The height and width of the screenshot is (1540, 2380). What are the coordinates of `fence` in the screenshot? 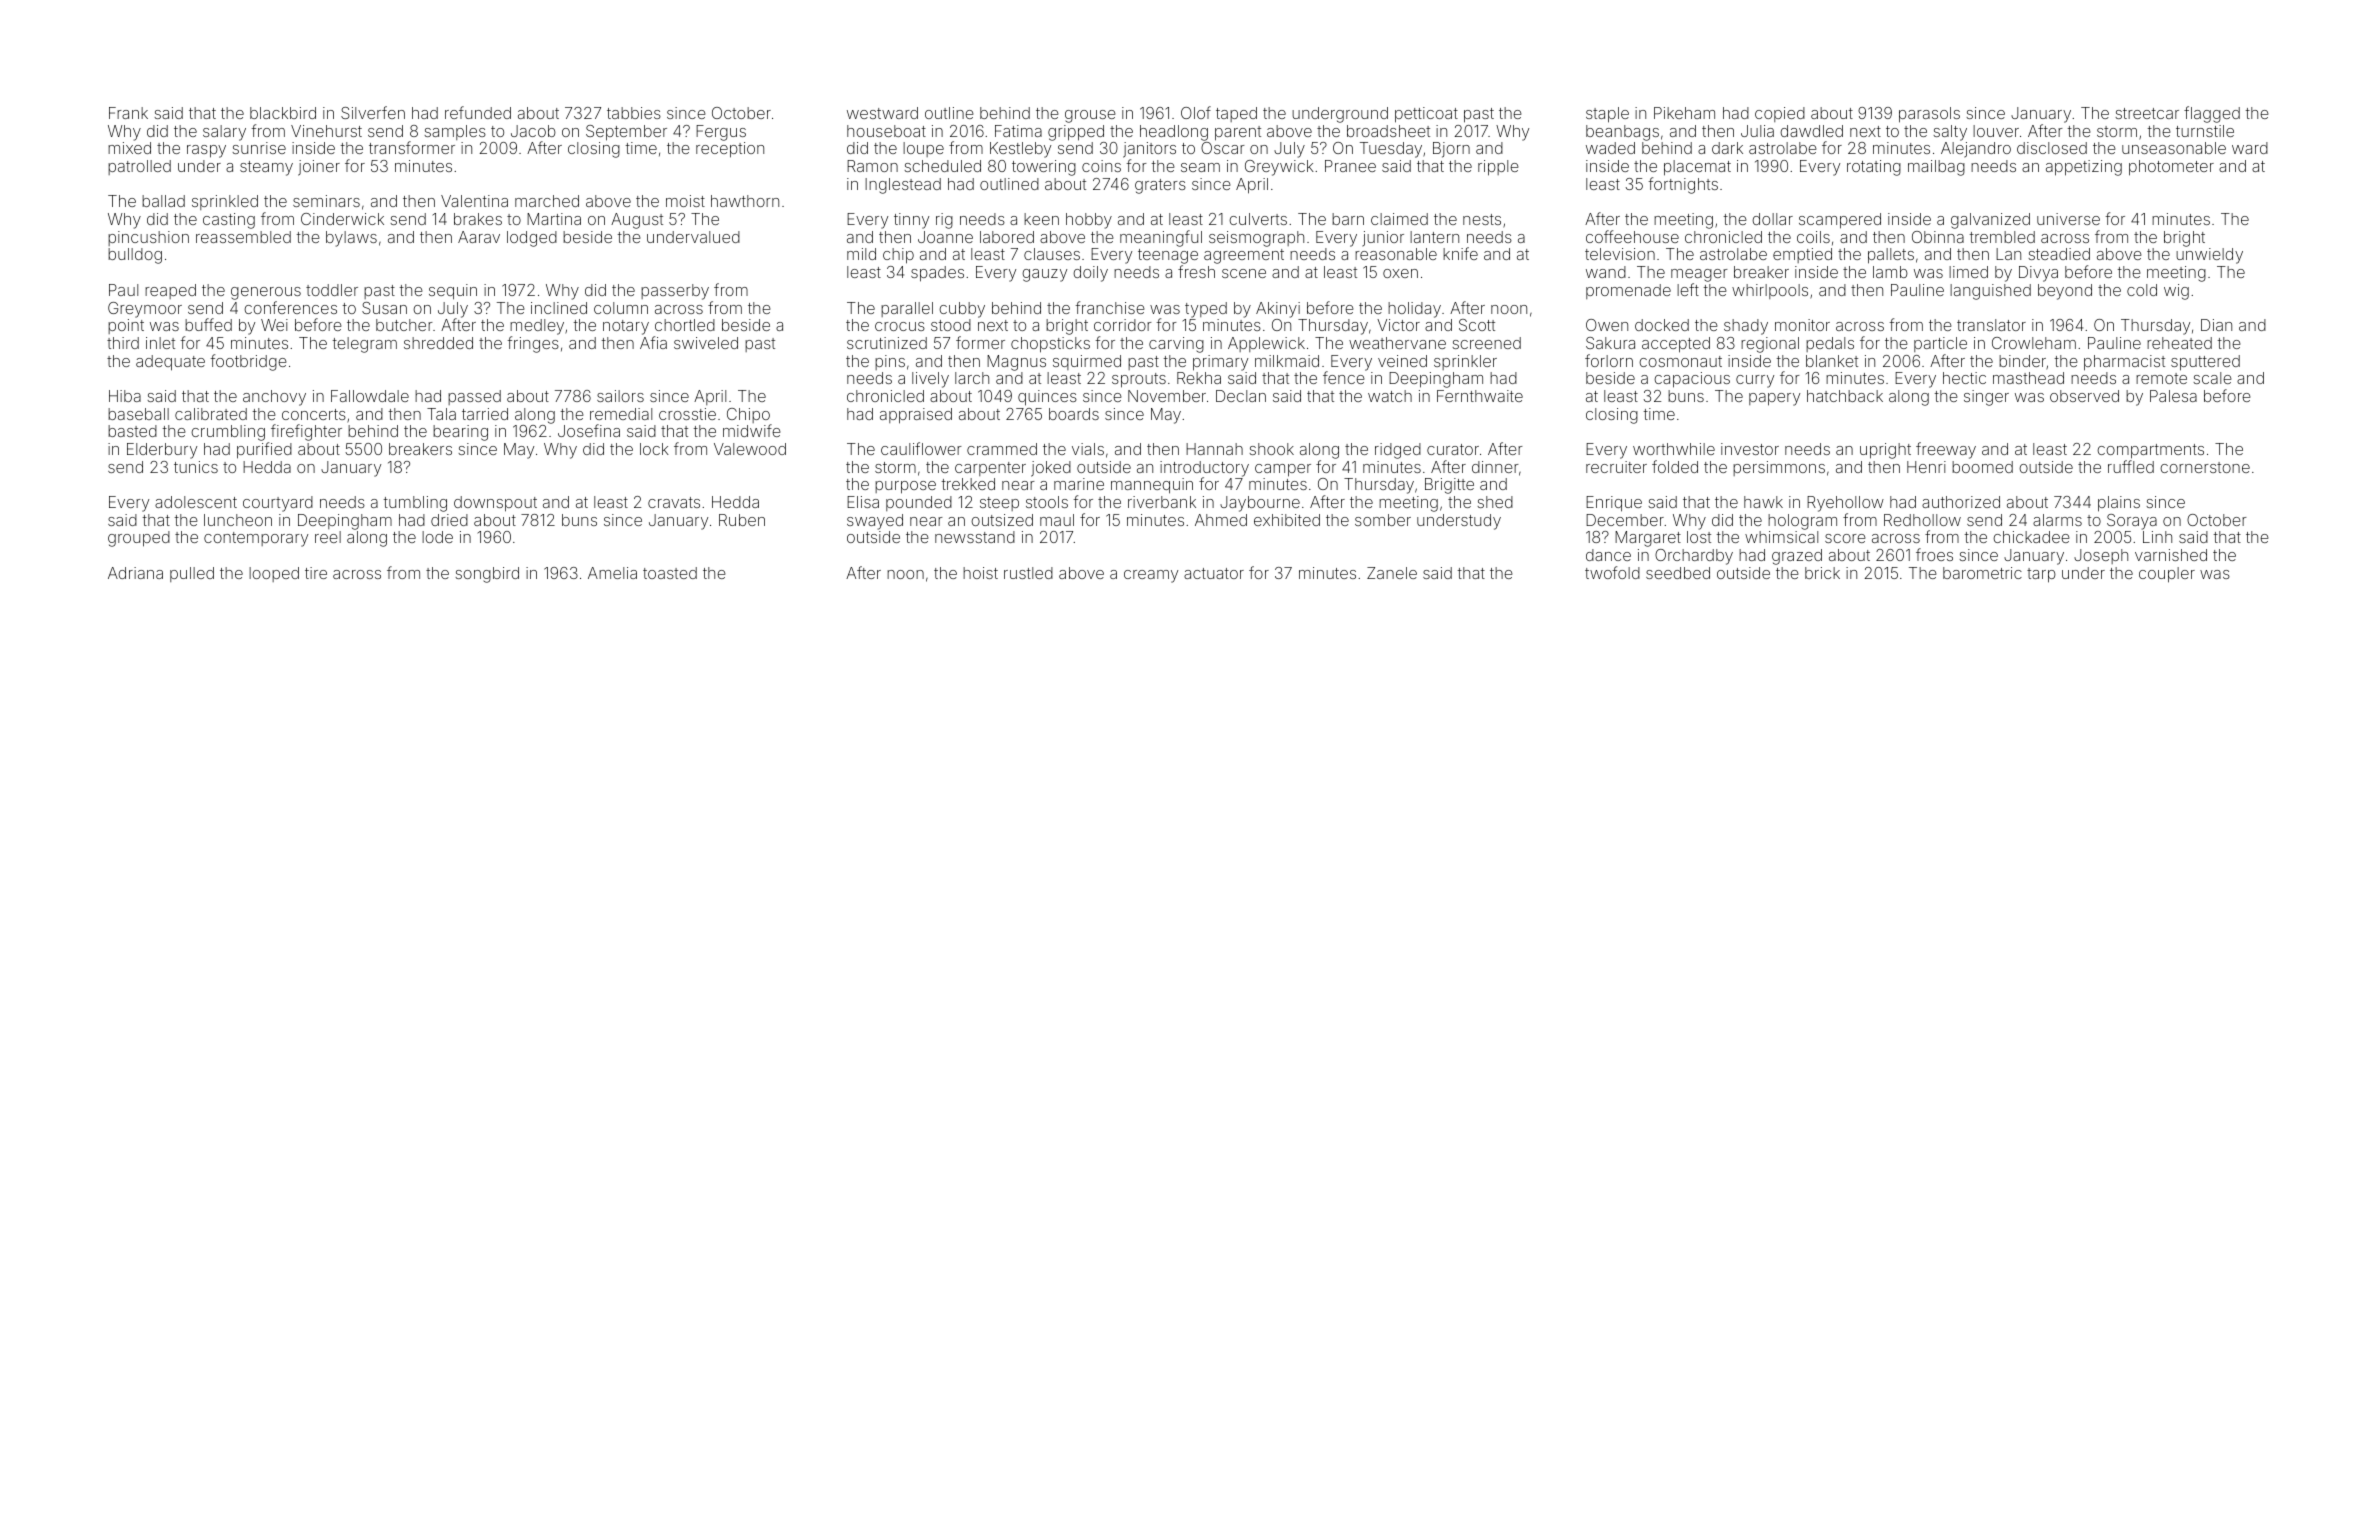 It's located at (1344, 377).
